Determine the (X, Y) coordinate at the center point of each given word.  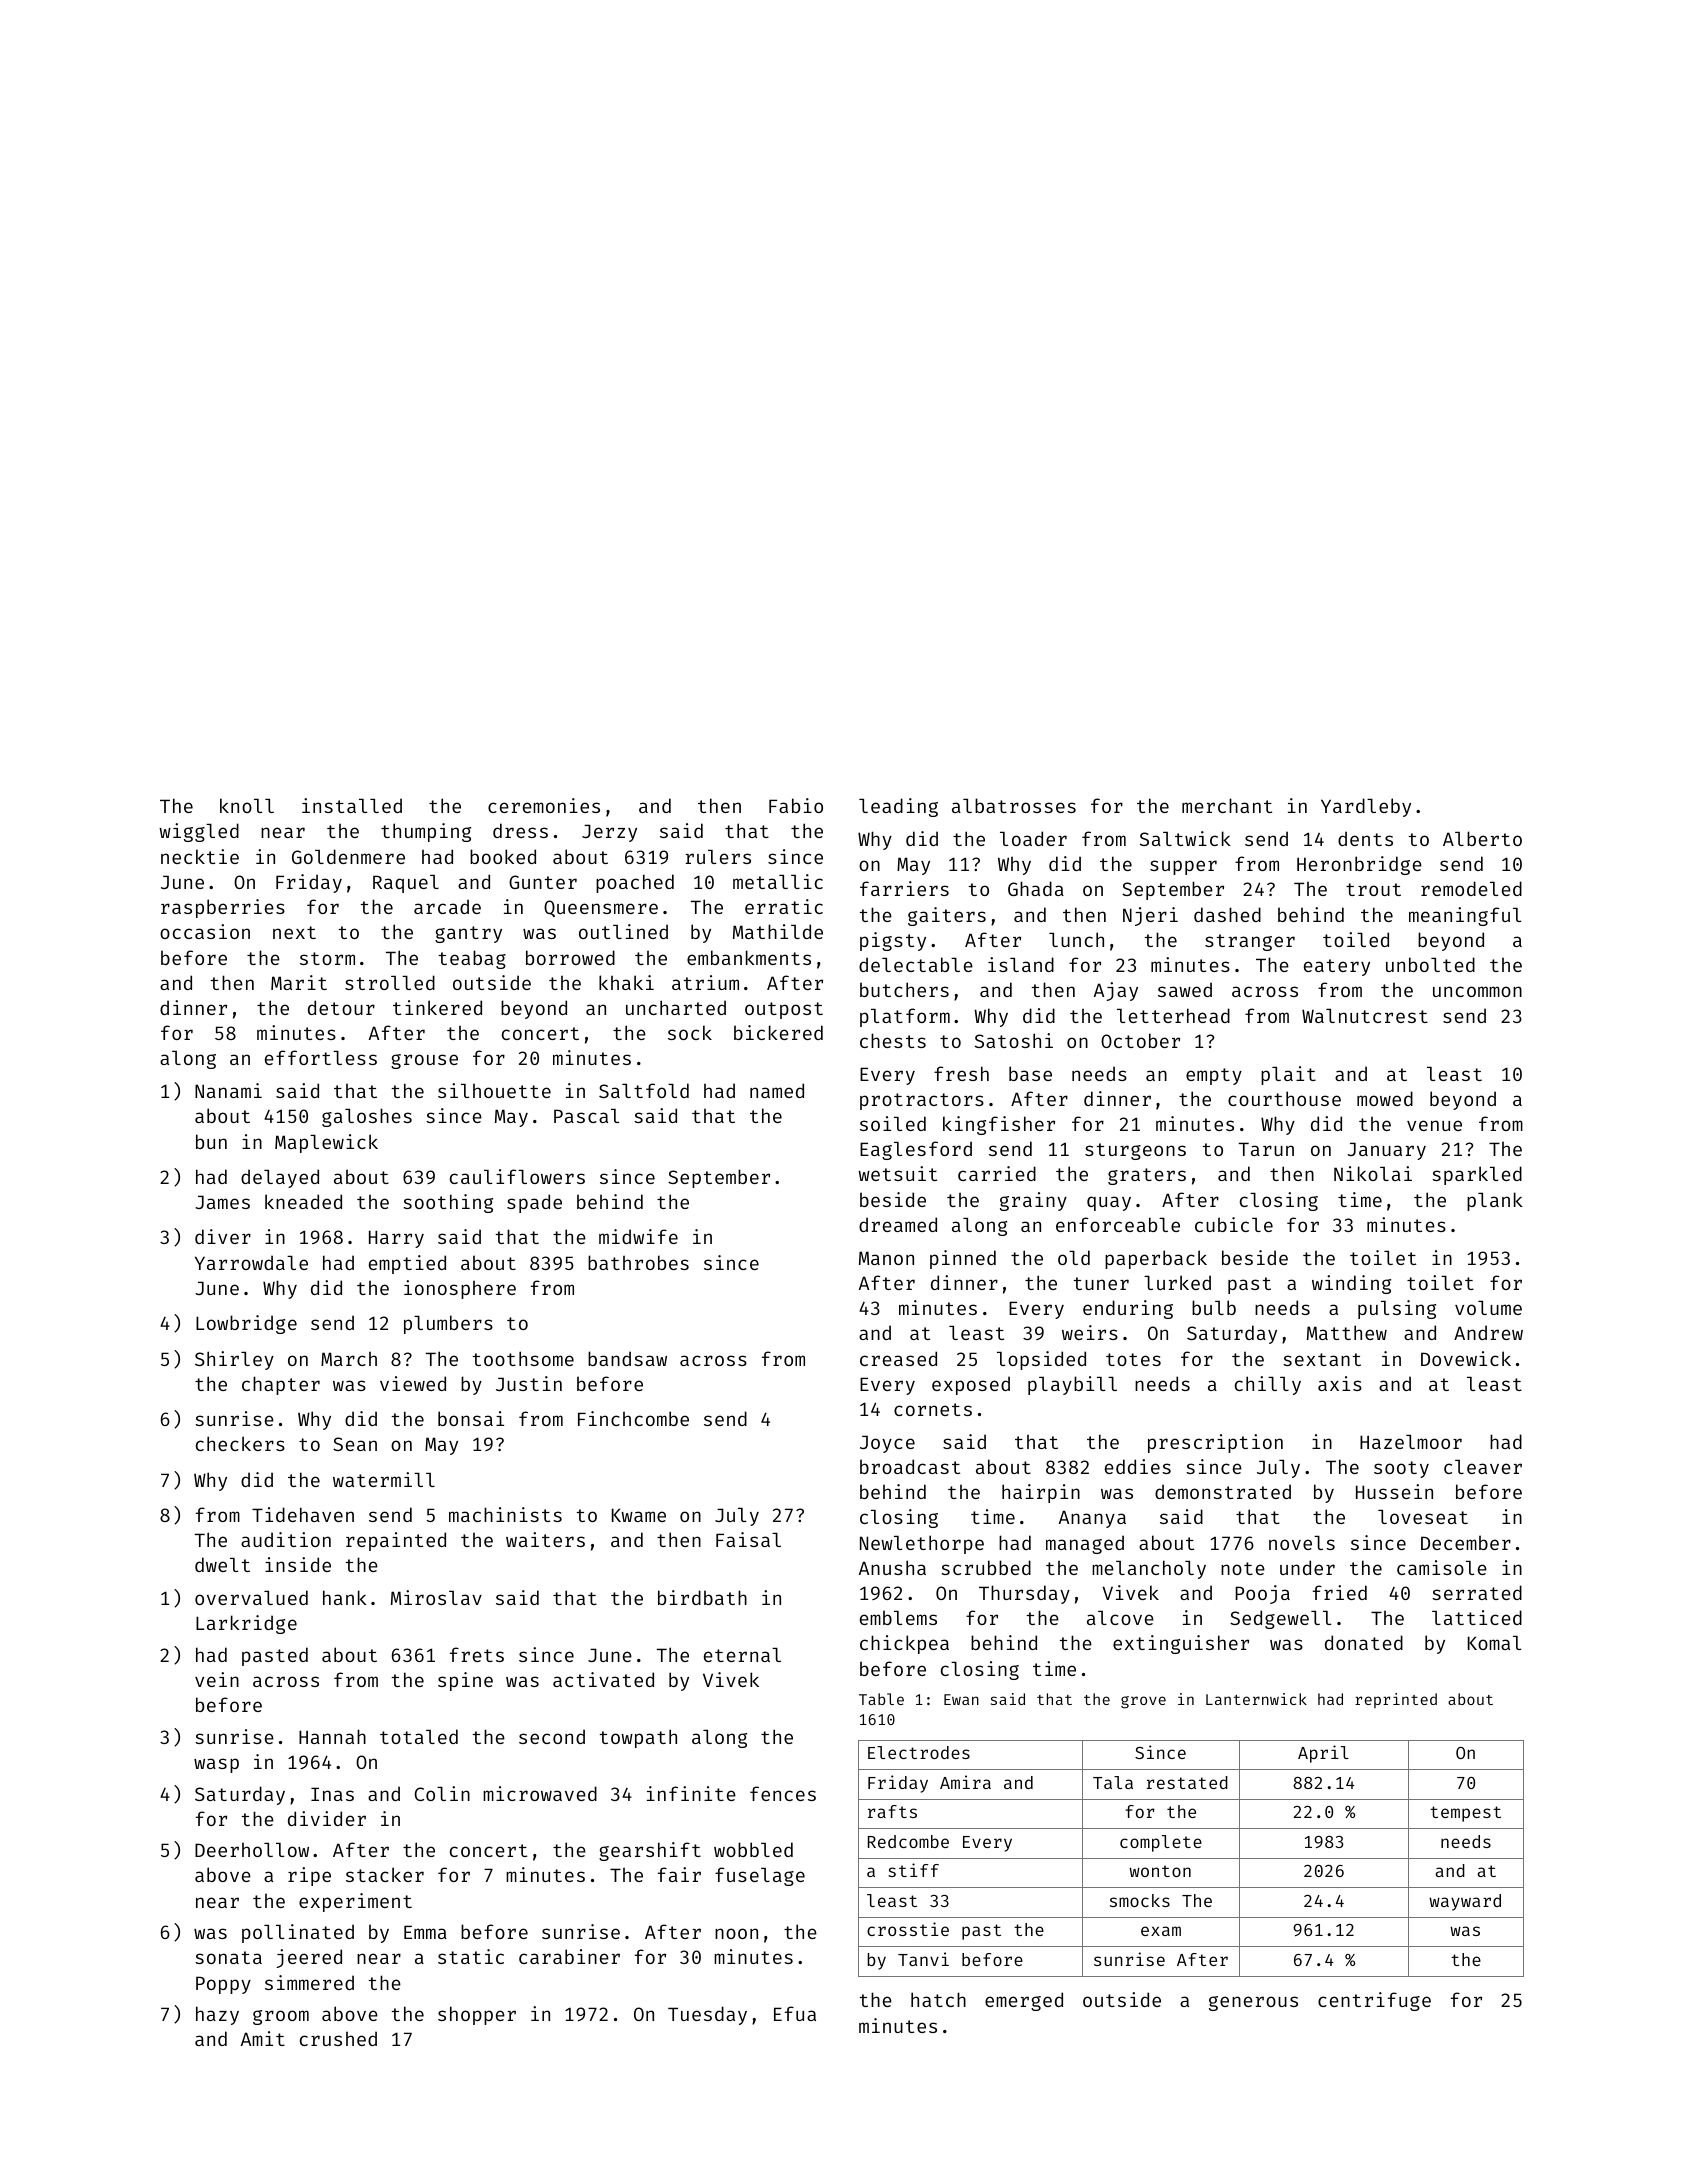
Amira (965, 1782)
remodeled (1471, 888)
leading (898, 807)
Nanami (228, 1090)
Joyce (887, 1444)
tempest (1465, 1814)
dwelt (222, 1564)
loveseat (1423, 1517)
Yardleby (1366, 807)
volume (1488, 1308)
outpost (784, 1010)
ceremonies (544, 805)
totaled (419, 1736)
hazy (217, 2015)
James (222, 1202)
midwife (638, 1236)
